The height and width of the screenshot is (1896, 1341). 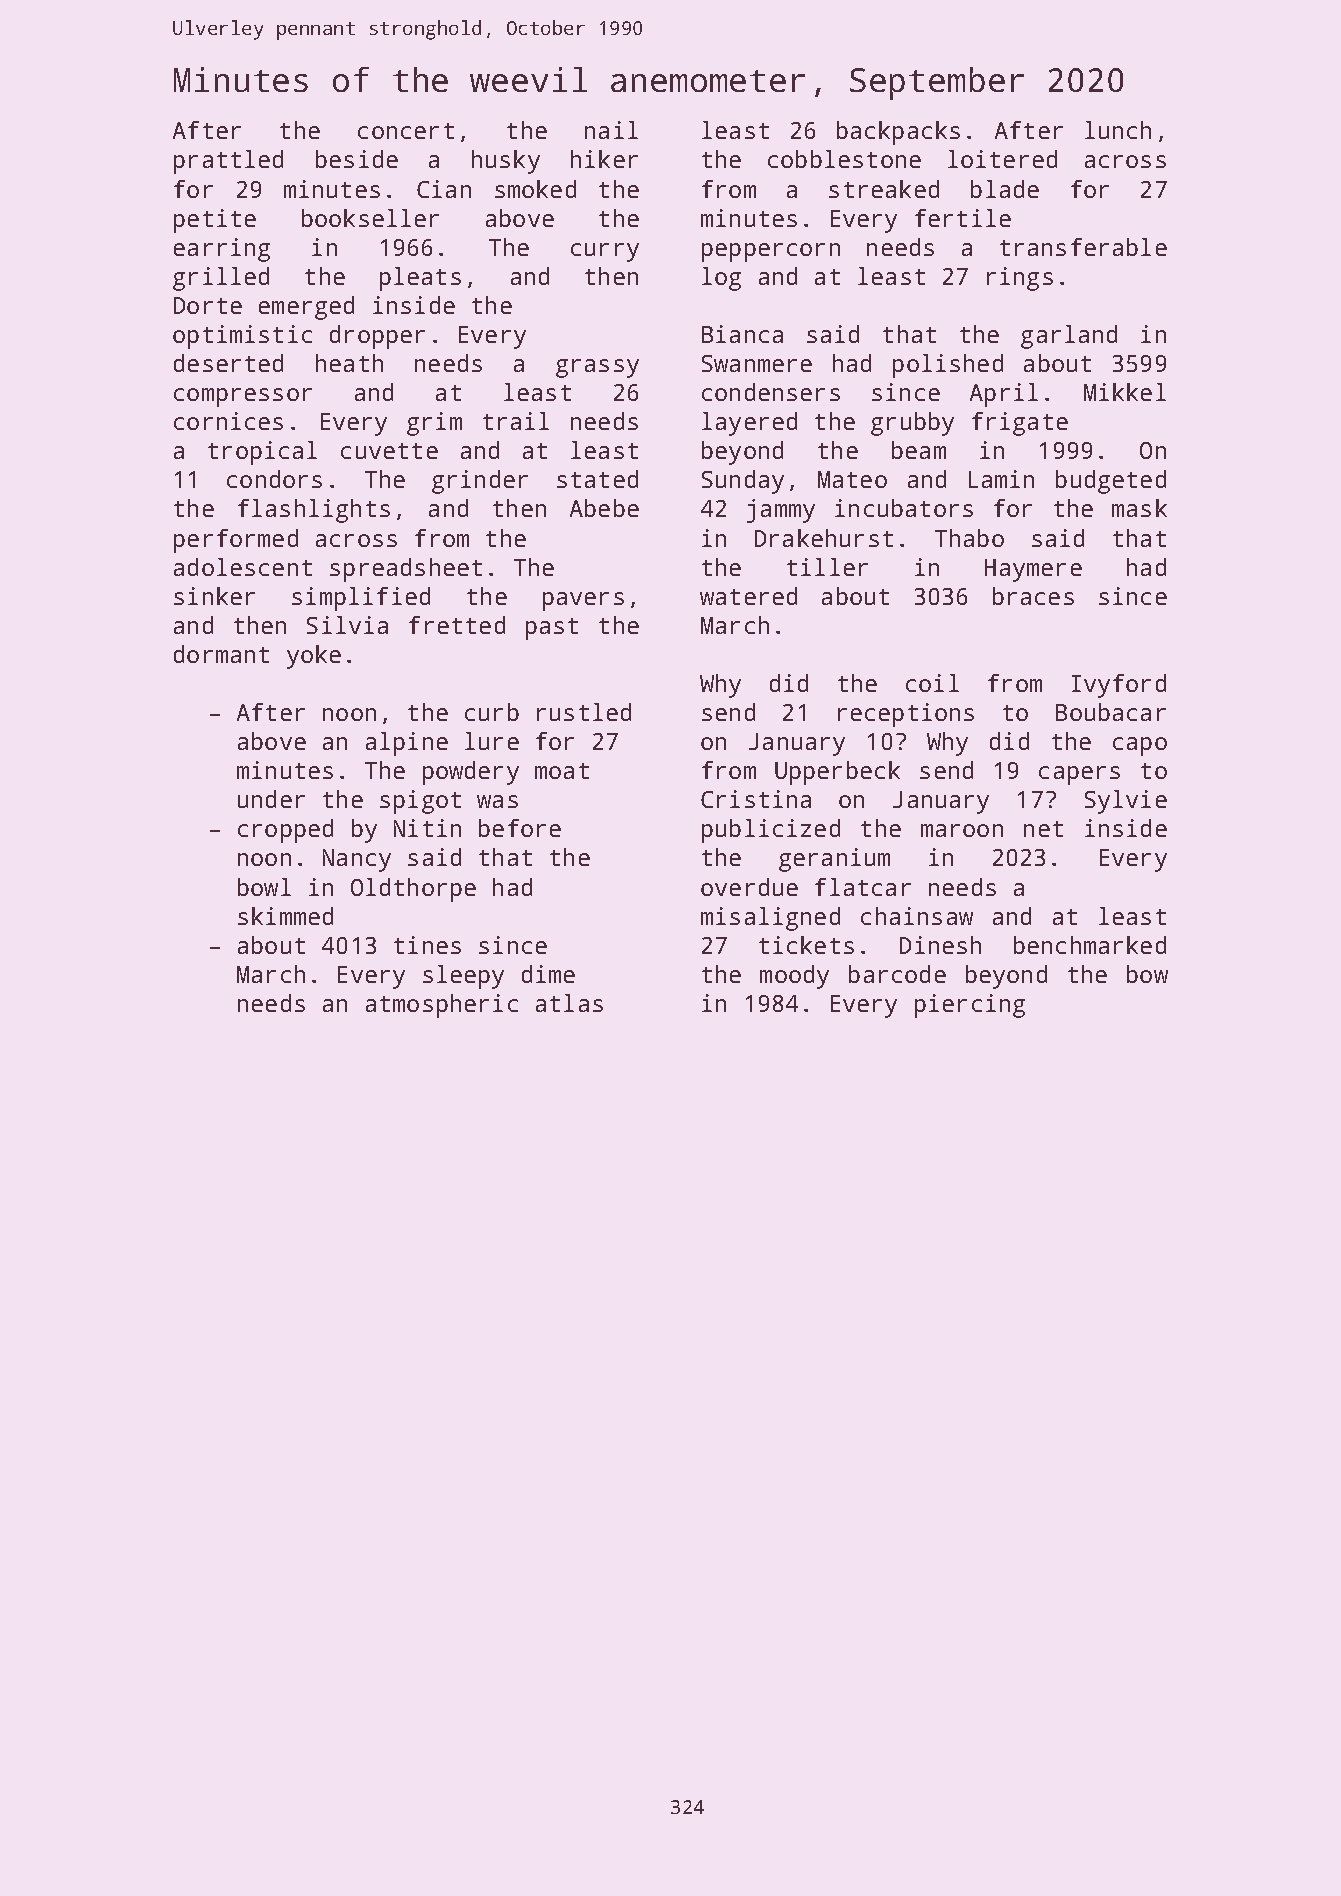 I want to click on trail, so click(x=516, y=421).
